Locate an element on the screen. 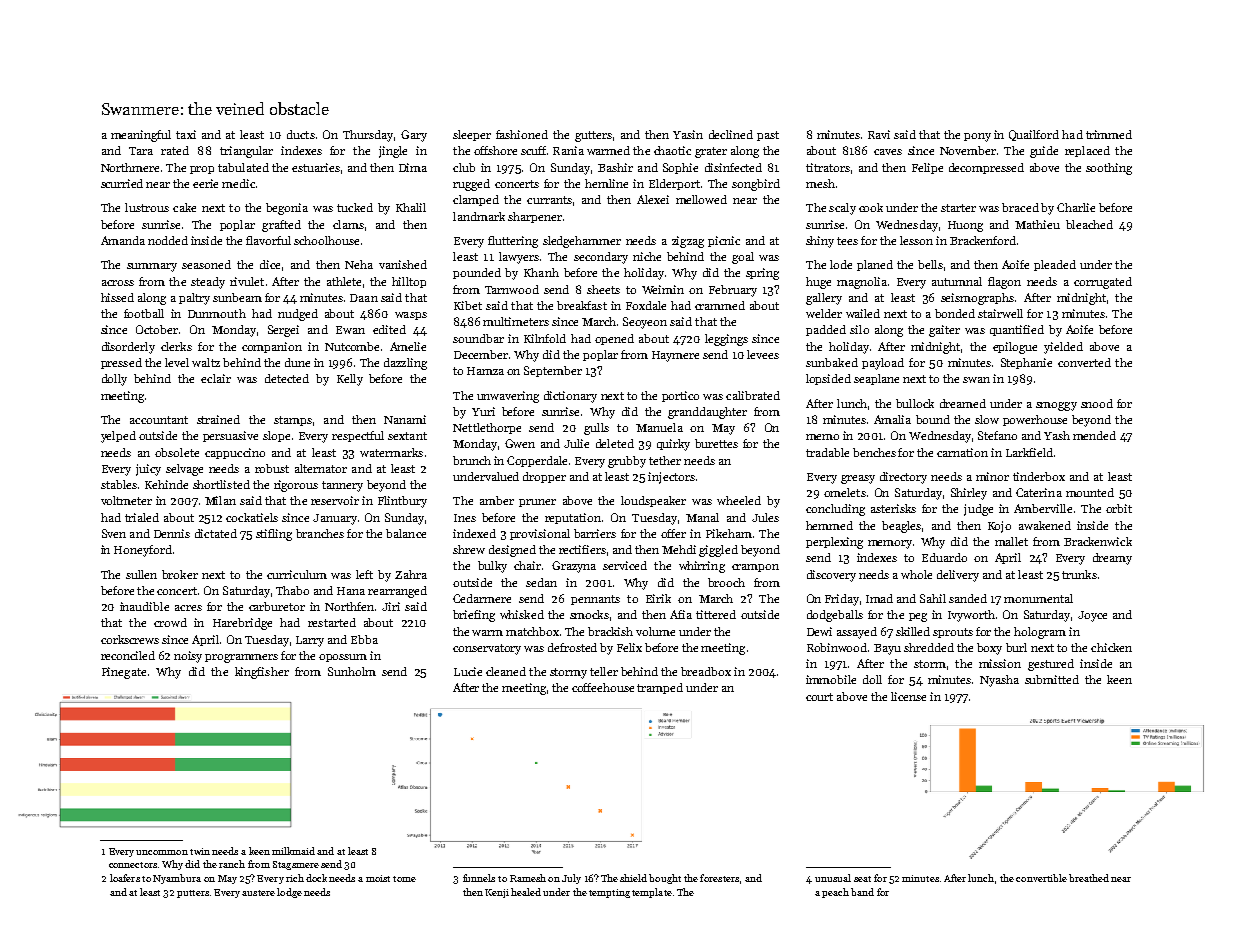  austere is located at coordinates (258, 893).
